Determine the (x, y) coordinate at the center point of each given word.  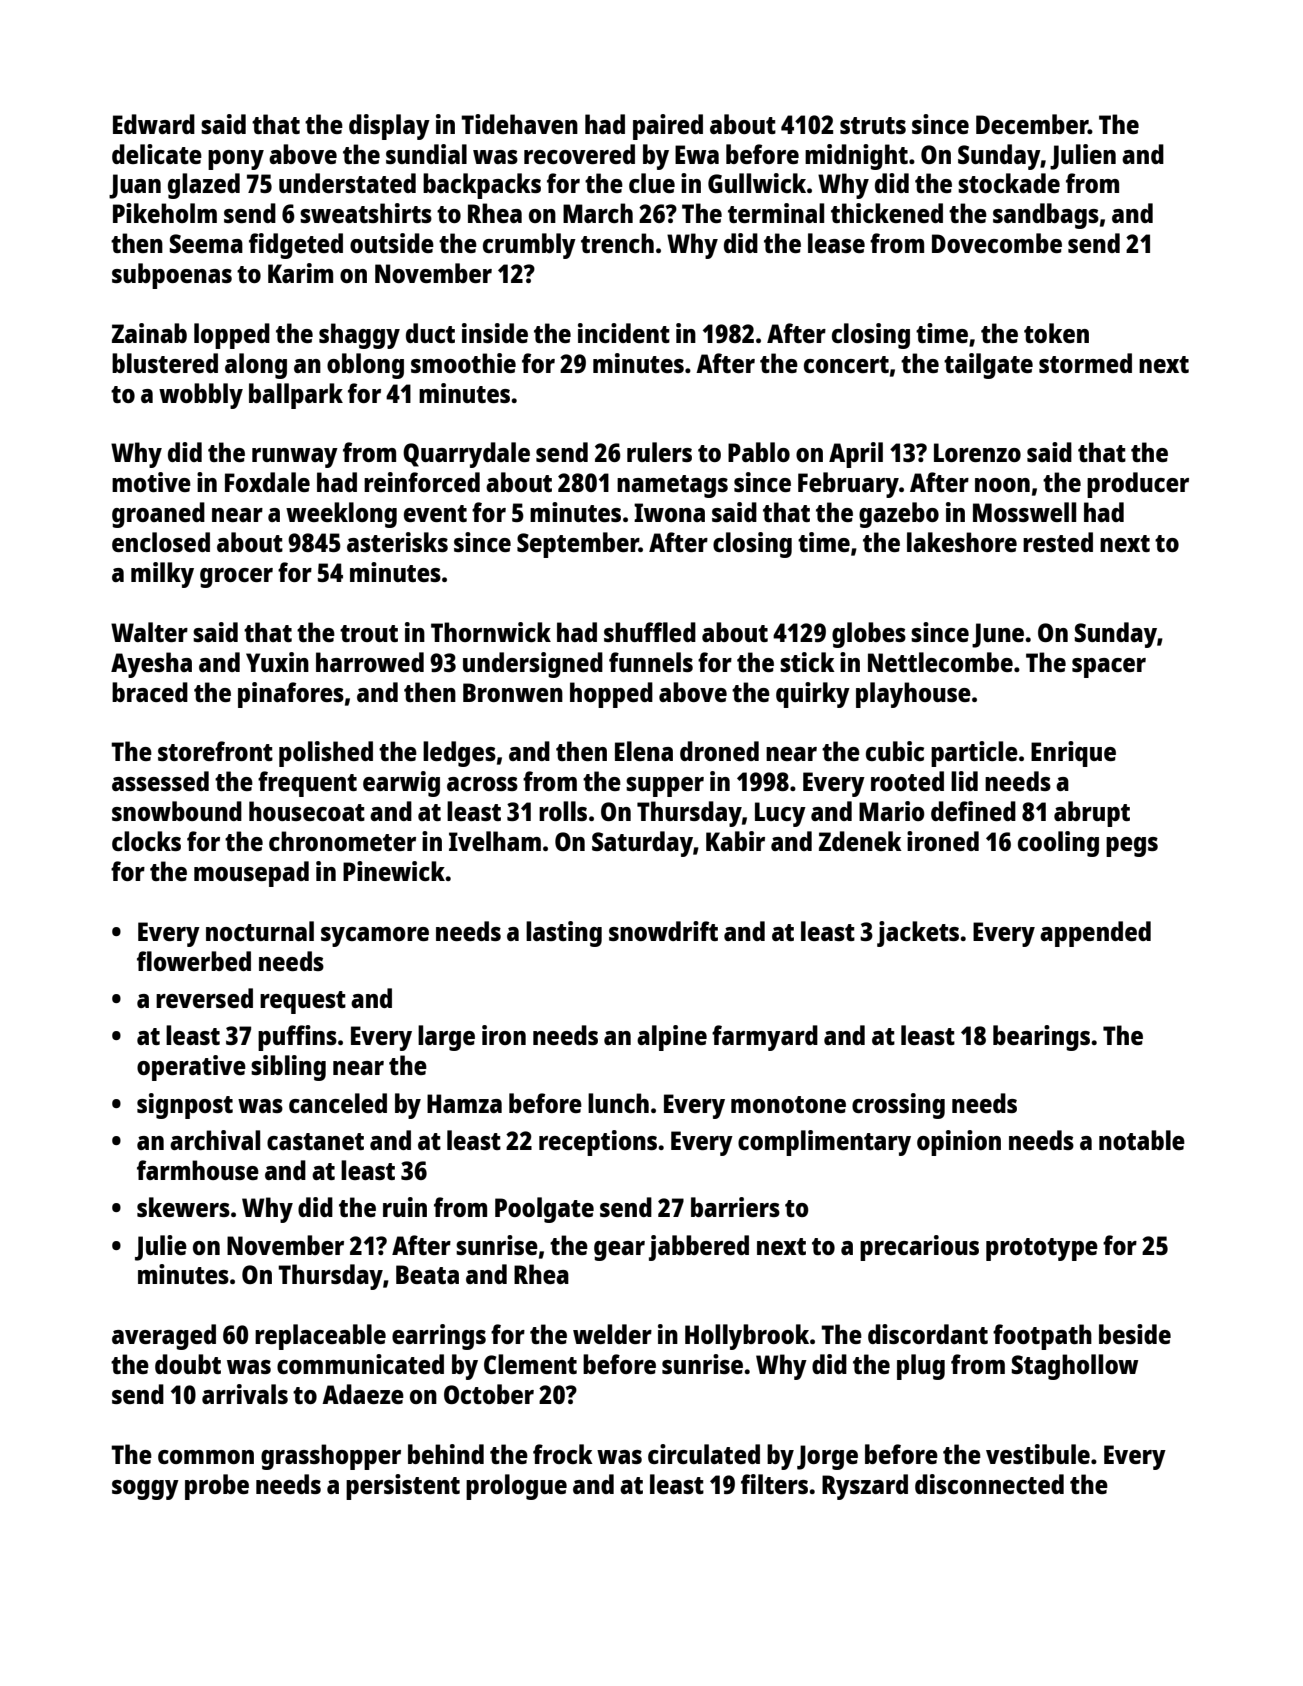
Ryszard (865, 1487)
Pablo (759, 452)
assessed (160, 781)
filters (774, 1484)
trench (617, 243)
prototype (1042, 1249)
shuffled (650, 632)
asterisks (397, 542)
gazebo (899, 515)
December (1032, 124)
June (998, 635)
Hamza (464, 1103)
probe (217, 1487)
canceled (338, 1103)
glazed (204, 186)
